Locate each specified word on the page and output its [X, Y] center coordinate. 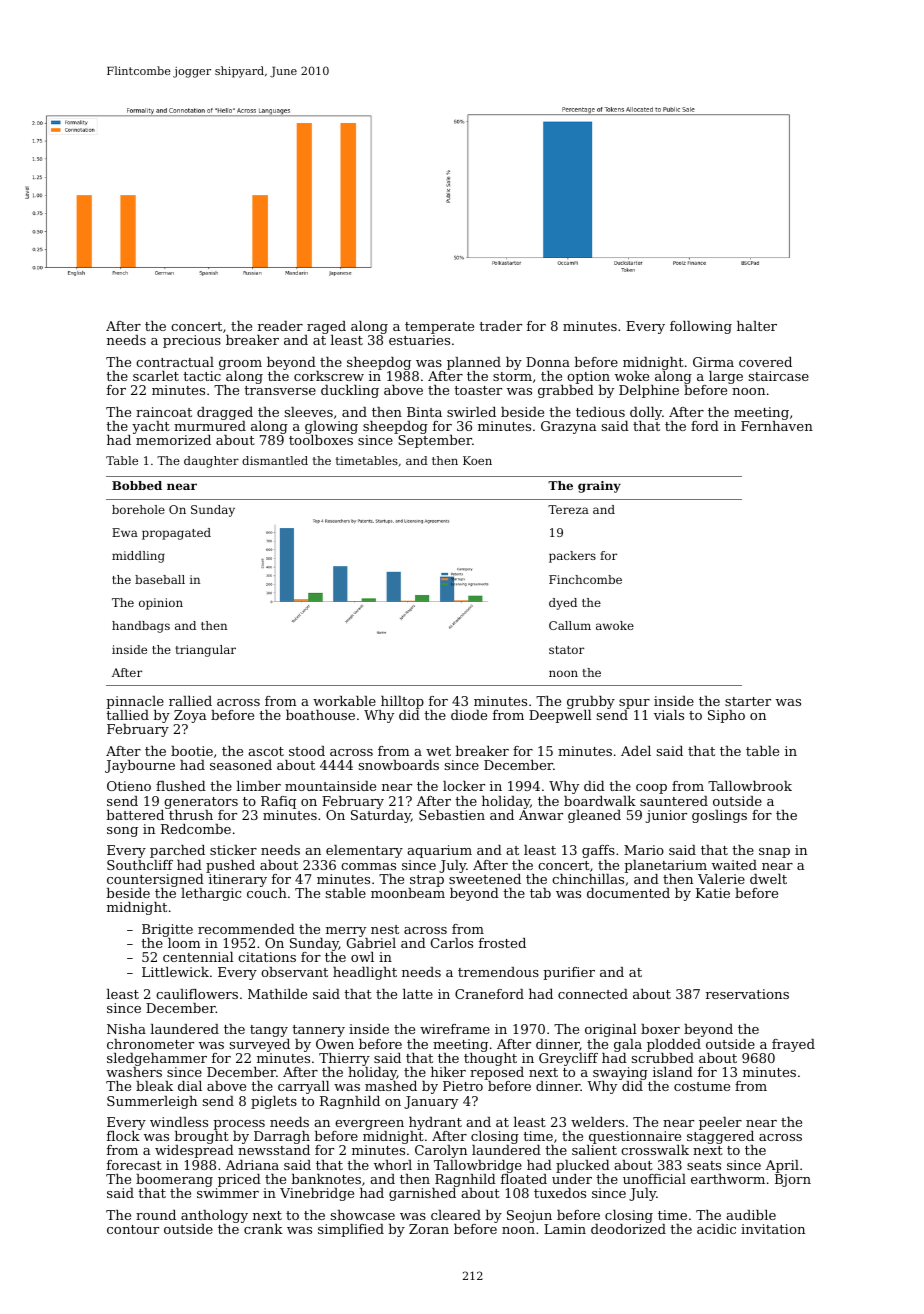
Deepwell [560, 716]
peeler [720, 1123]
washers [134, 1072]
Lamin [565, 1229]
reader [280, 326]
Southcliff [140, 865]
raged [326, 327]
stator [566, 650]
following [701, 327]
